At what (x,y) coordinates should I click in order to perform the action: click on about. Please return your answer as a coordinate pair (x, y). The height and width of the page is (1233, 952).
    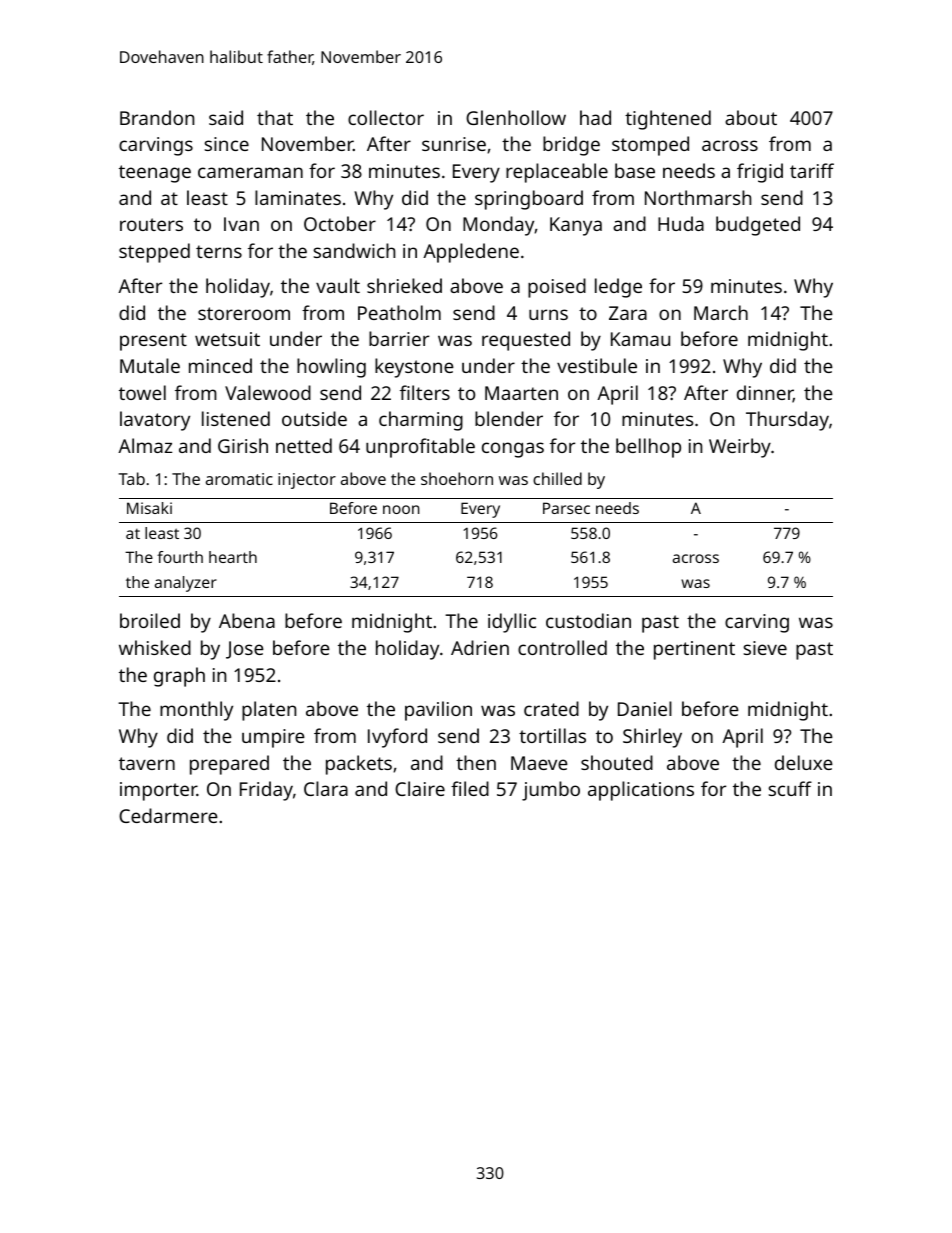
    Looking at the image, I should click on (751, 117).
